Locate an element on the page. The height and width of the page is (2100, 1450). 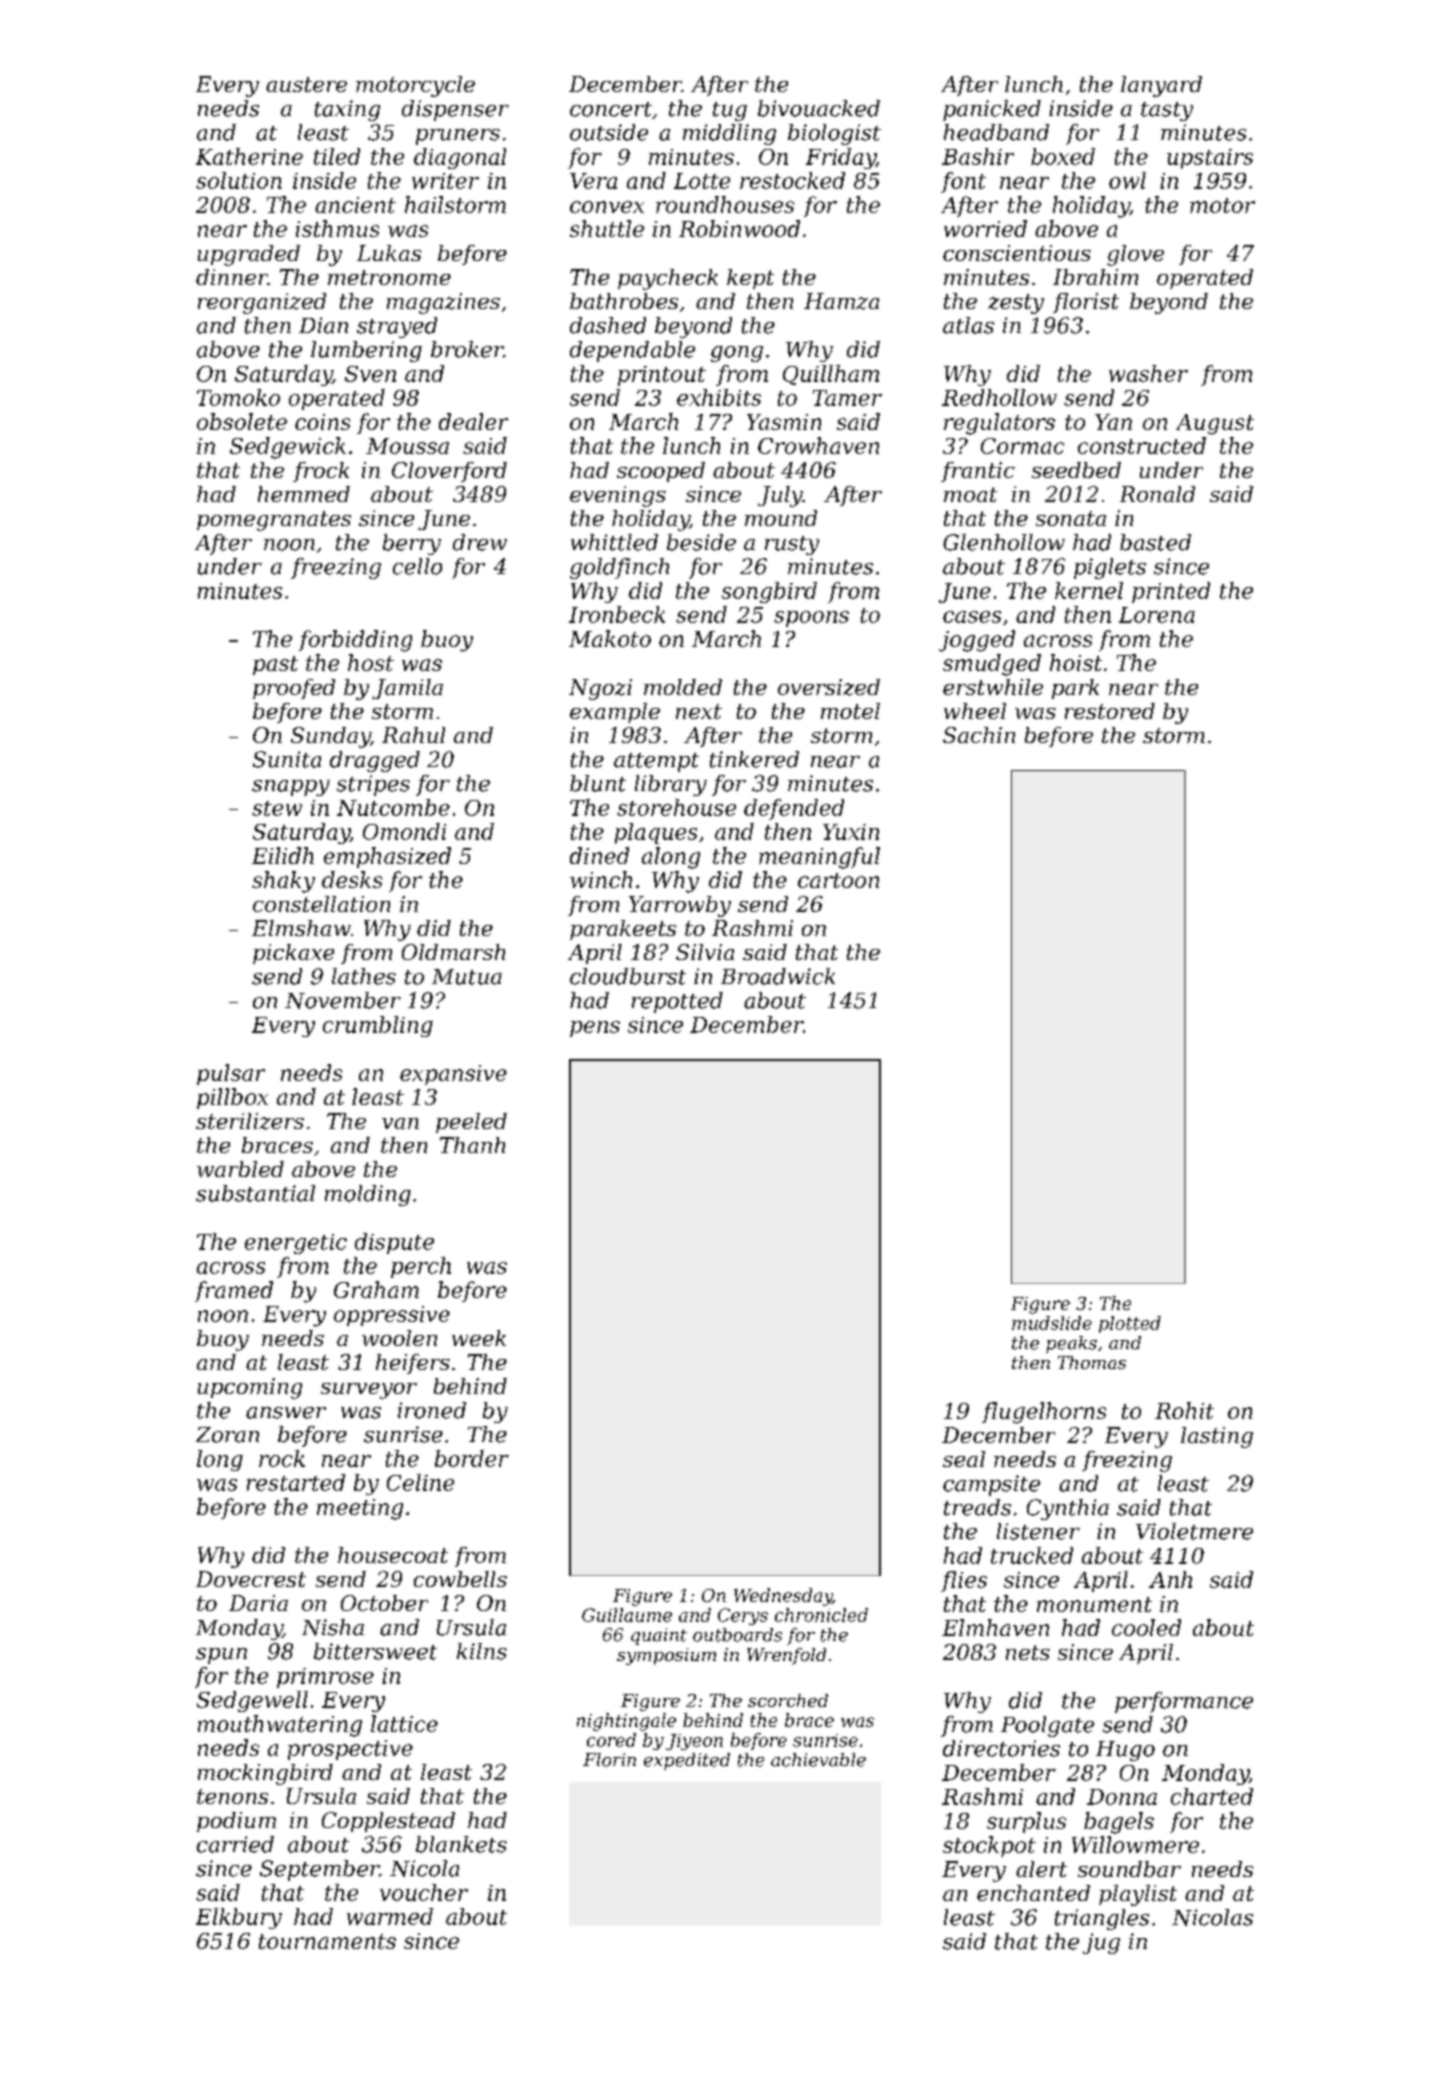
concert is located at coordinates (611, 109).
